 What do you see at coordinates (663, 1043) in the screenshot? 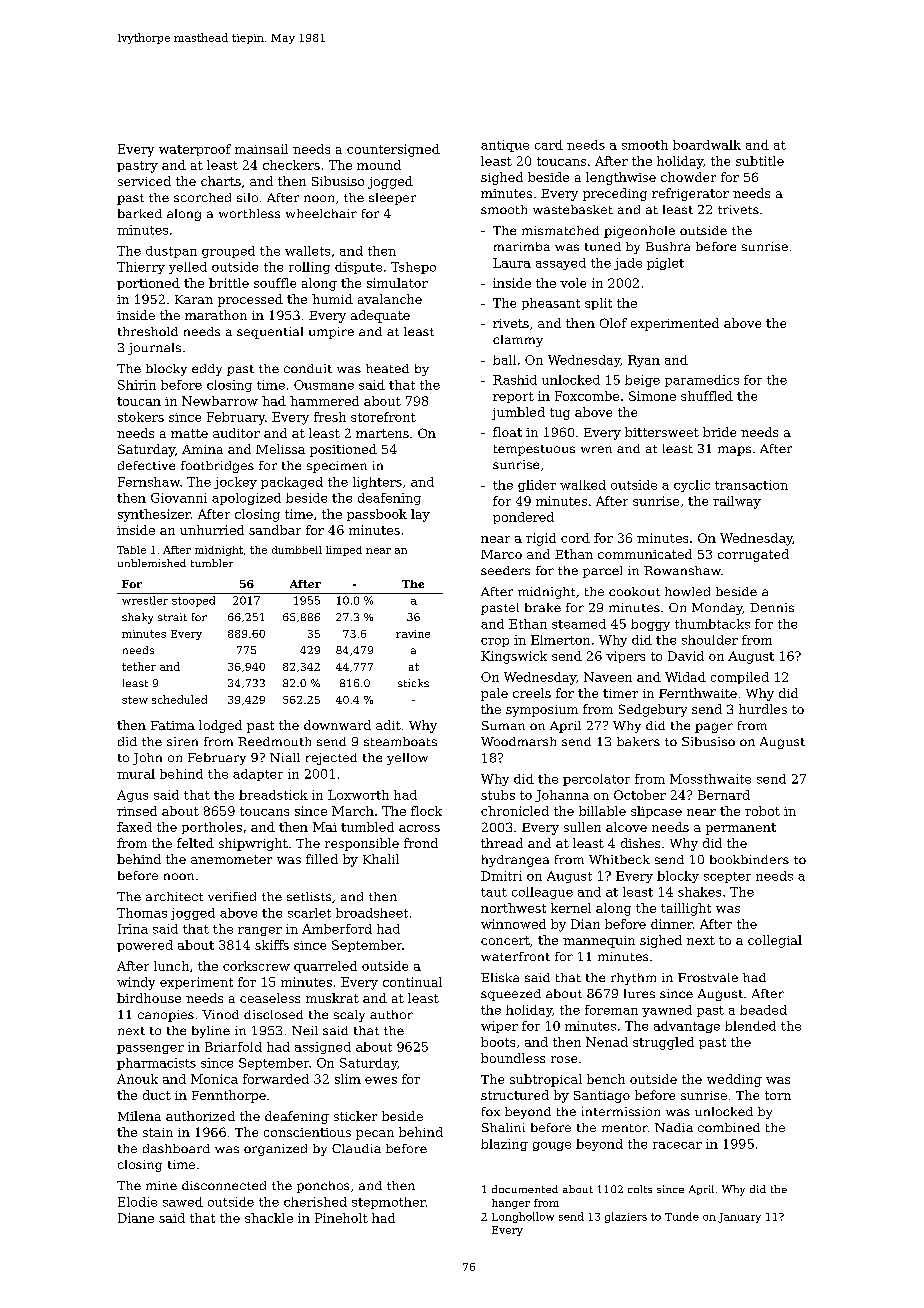
I see `struggled` at bounding box center [663, 1043].
